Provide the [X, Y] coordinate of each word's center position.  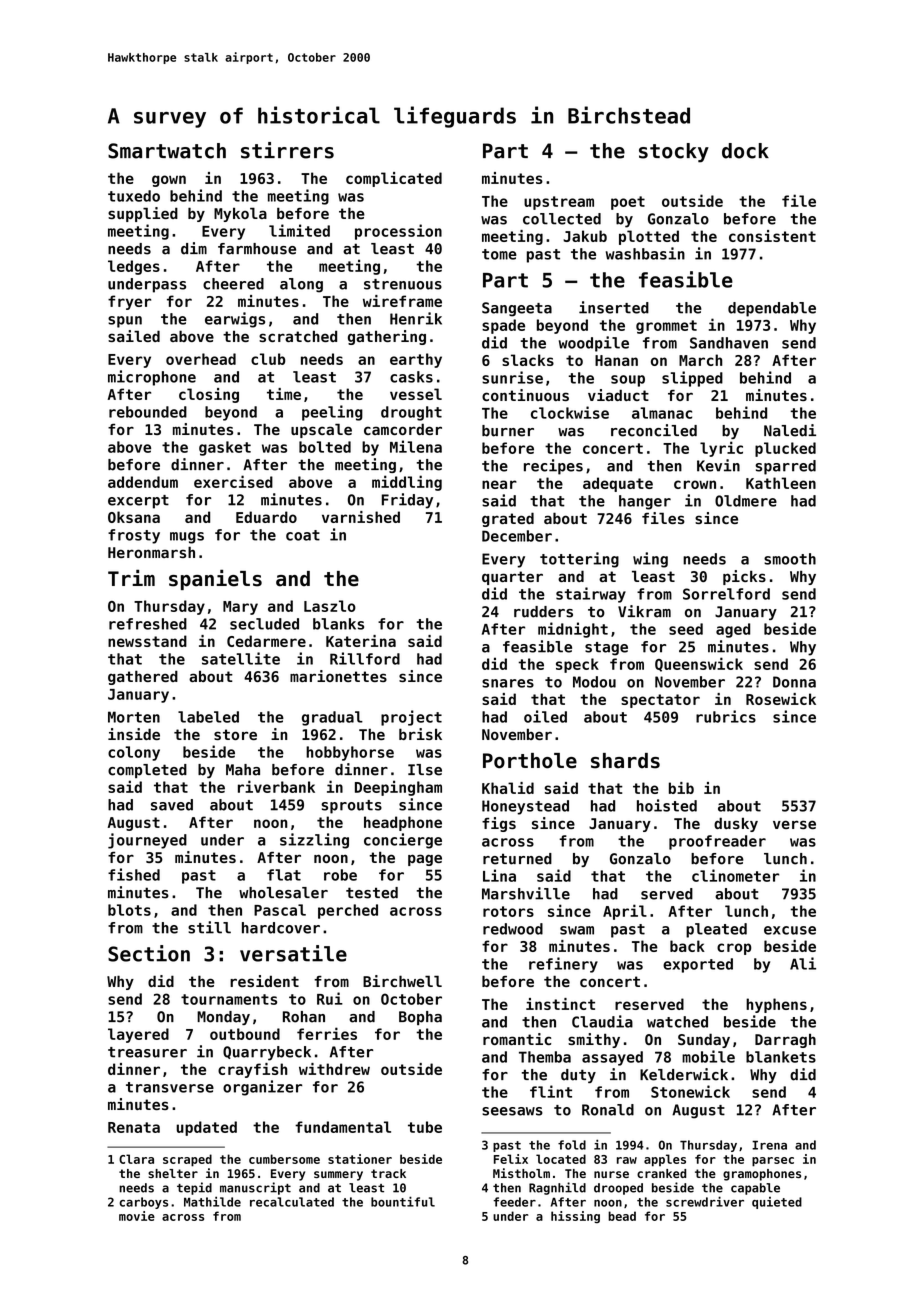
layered [138, 1035]
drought [411, 413]
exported [698, 965]
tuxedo [134, 196]
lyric [721, 449]
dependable [772, 309]
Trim [131, 578]
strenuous [403, 284]
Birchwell [402, 981]
